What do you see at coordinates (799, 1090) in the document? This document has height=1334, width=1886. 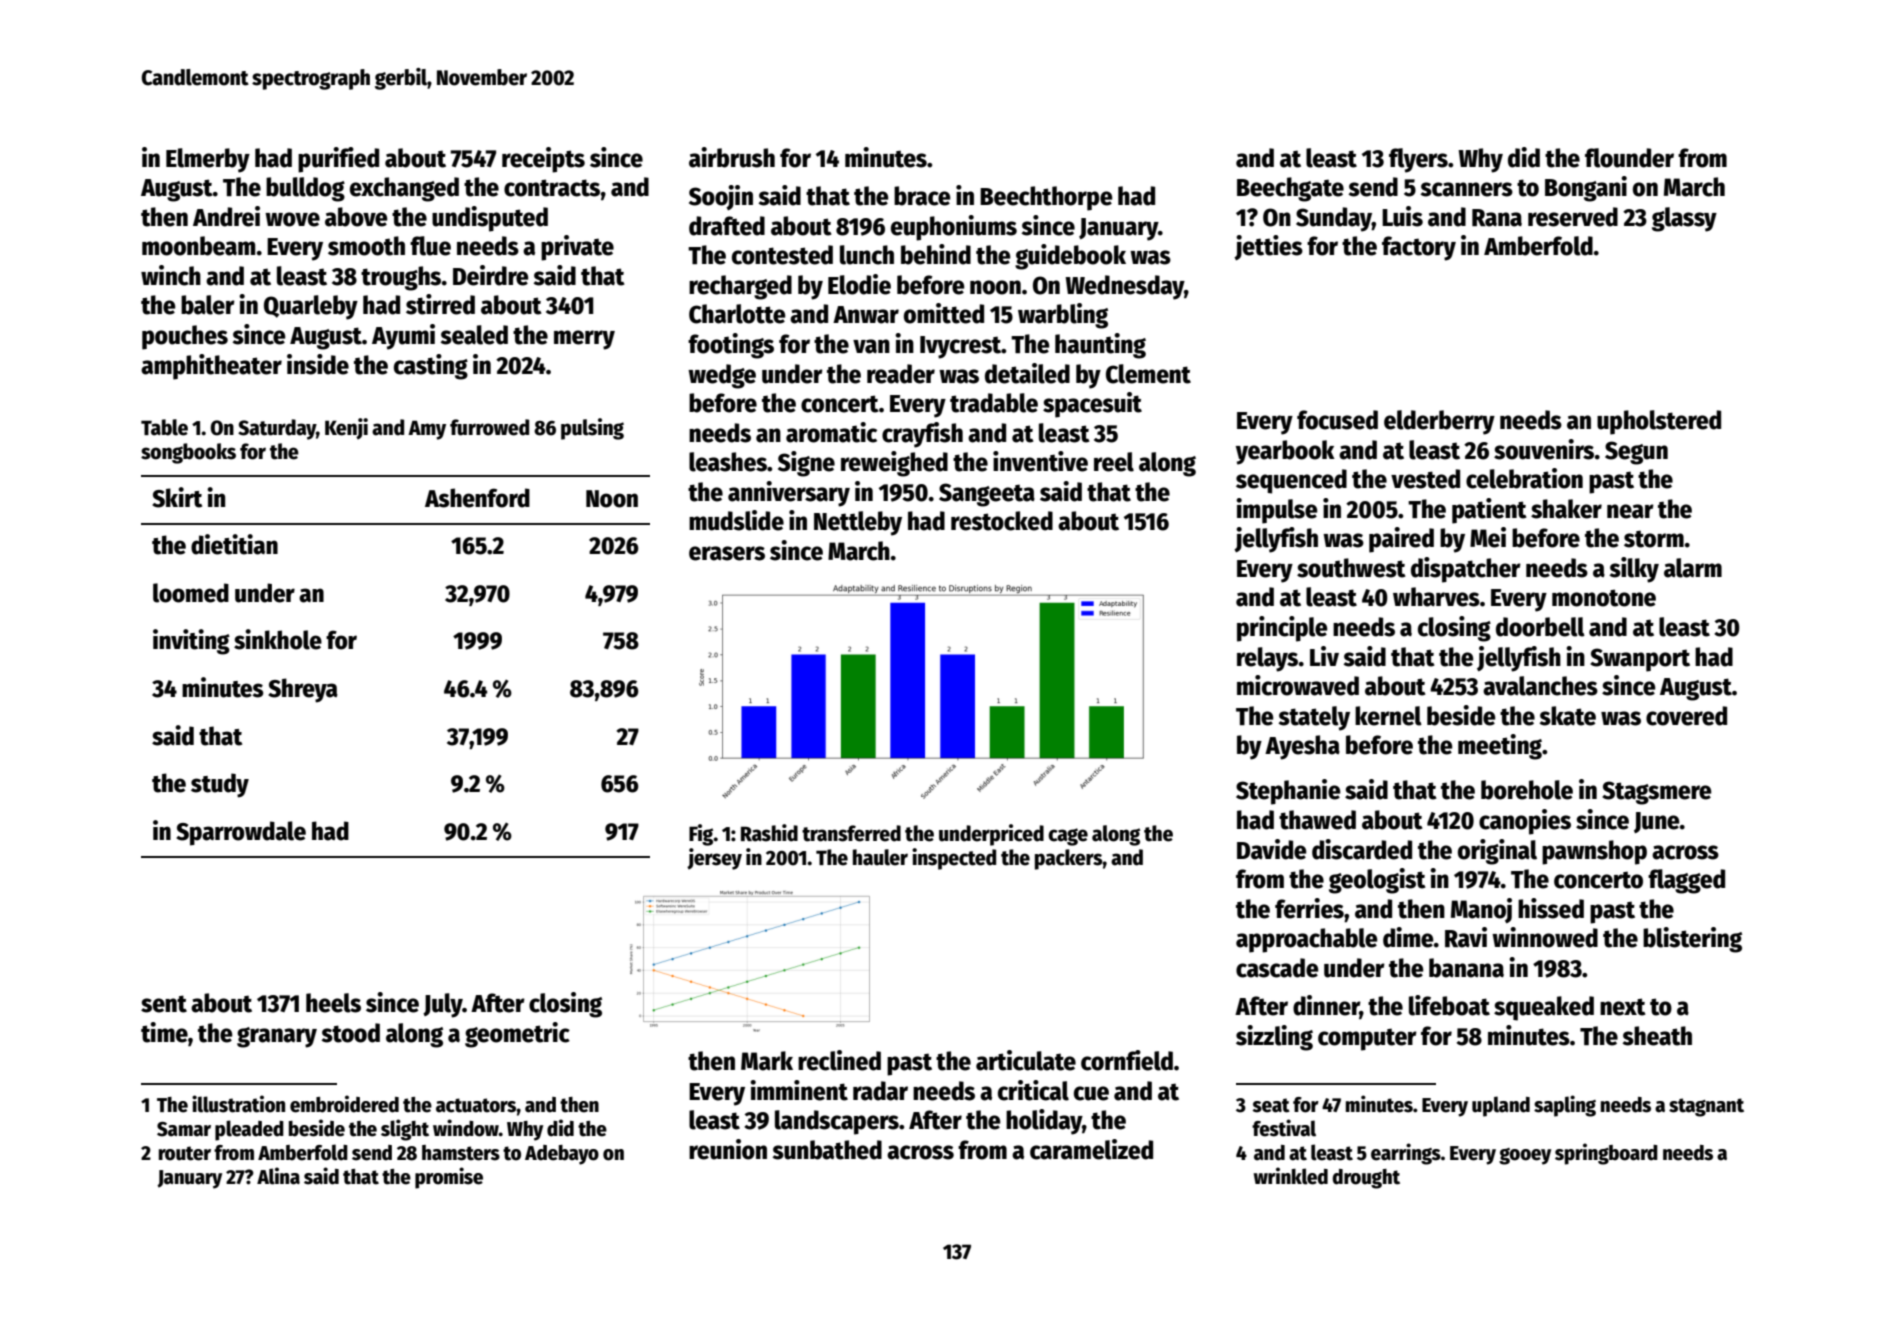 I see `imminent` at bounding box center [799, 1090].
